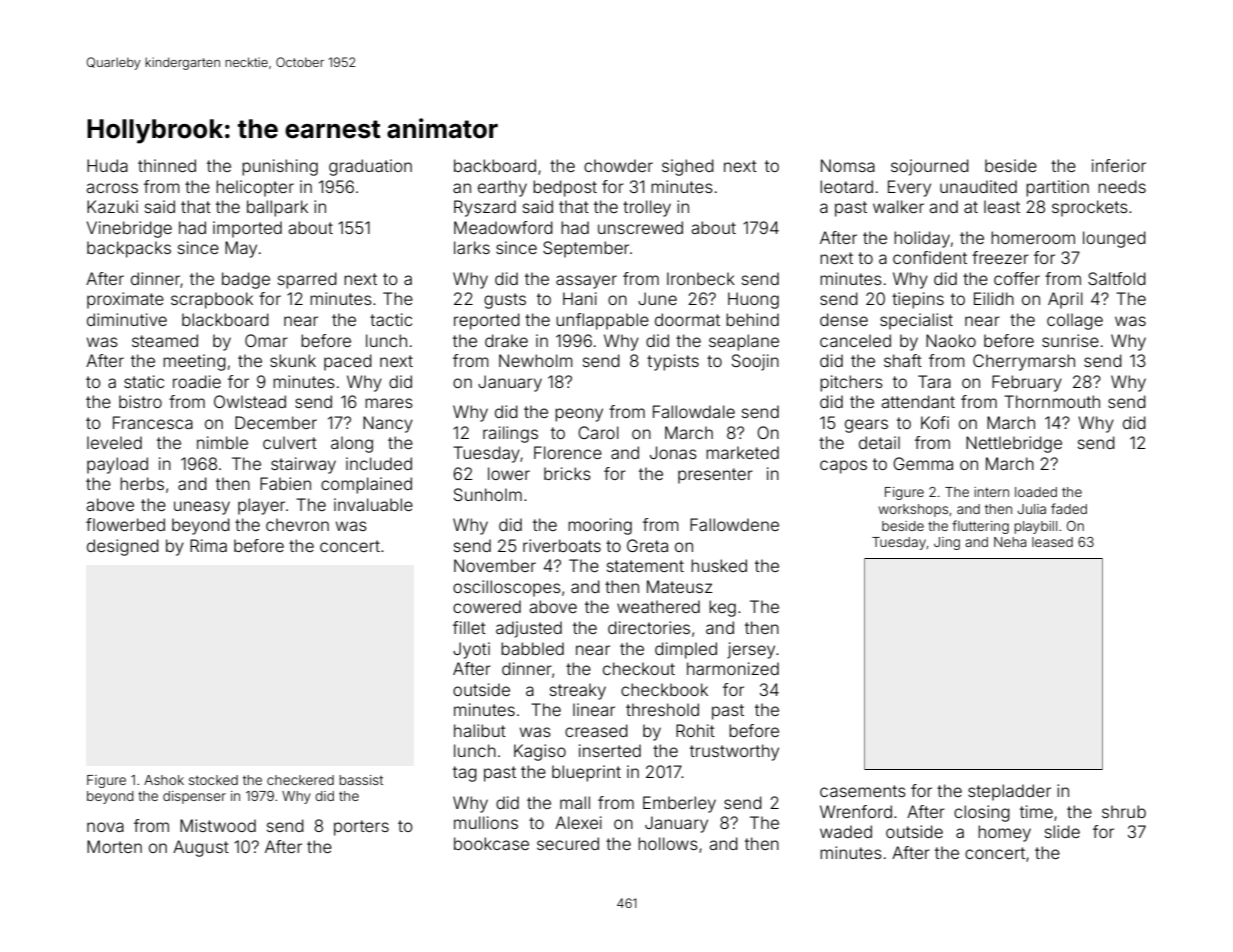 The width and height of the screenshot is (1233, 952). Describe the element at coordinates (540, 752) in the screenshot. I see `Kagiso` at that location.
